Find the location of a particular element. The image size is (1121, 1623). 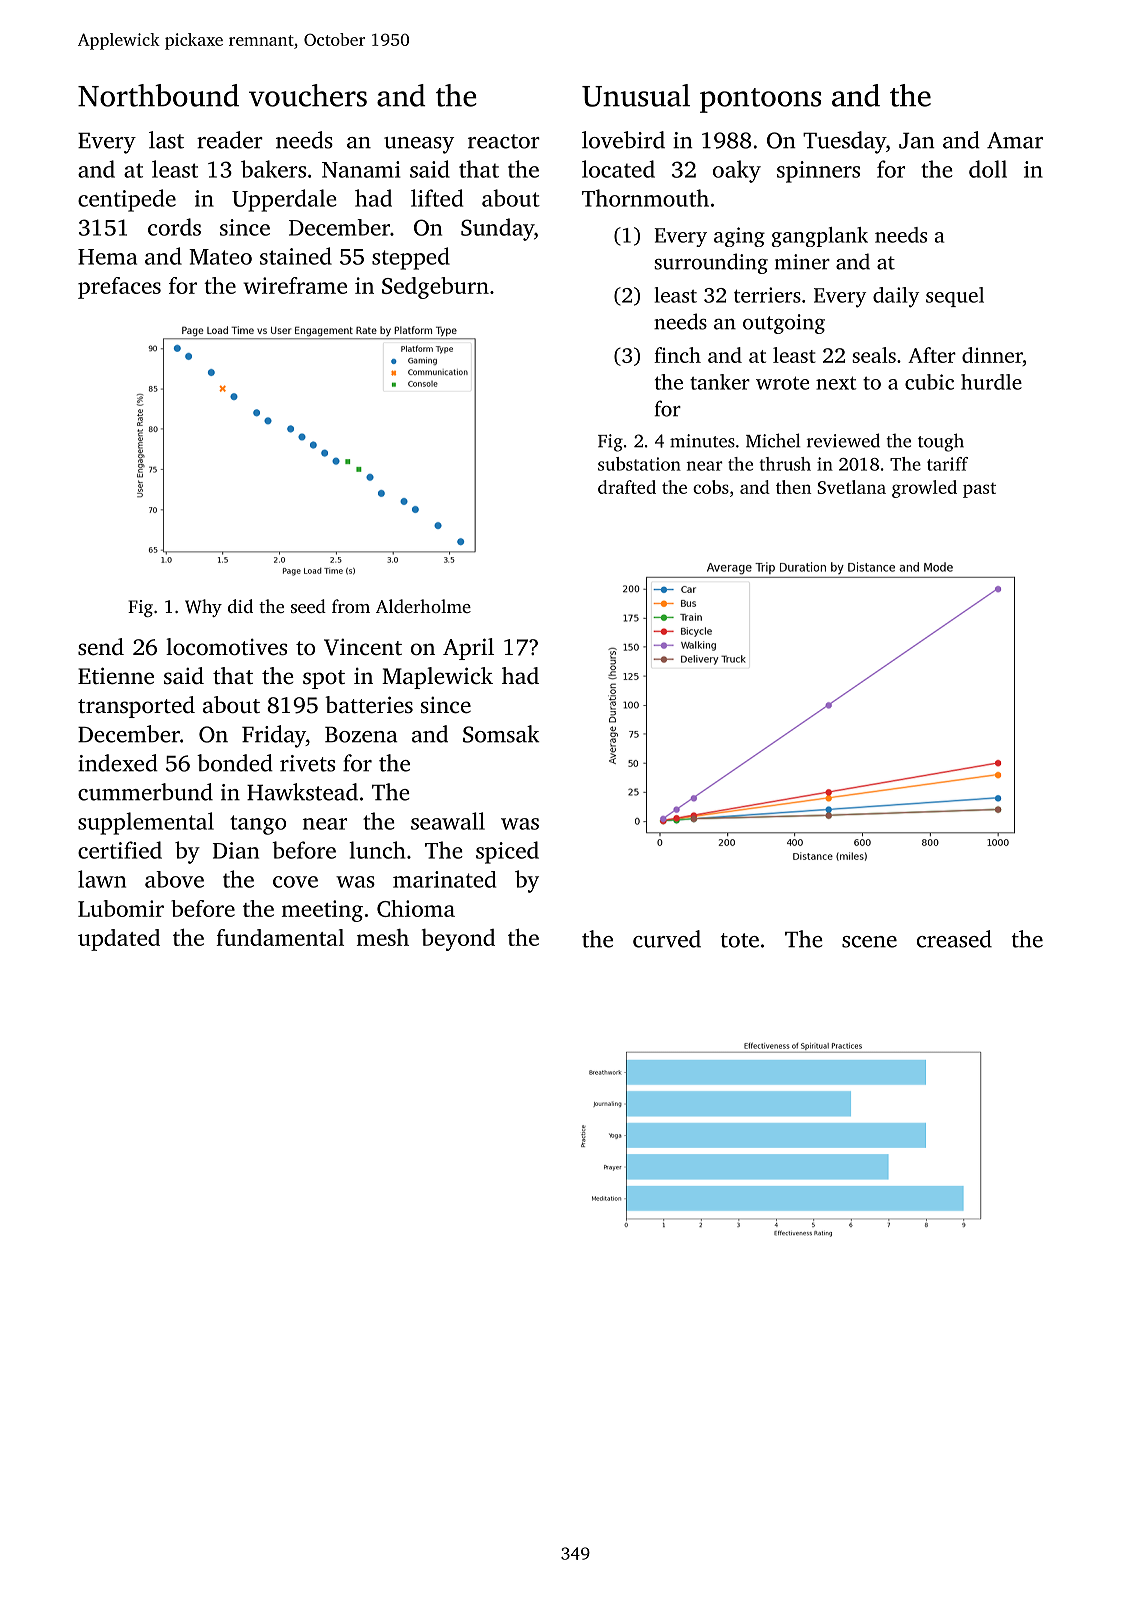

next is located at coordinates (836, 383).
